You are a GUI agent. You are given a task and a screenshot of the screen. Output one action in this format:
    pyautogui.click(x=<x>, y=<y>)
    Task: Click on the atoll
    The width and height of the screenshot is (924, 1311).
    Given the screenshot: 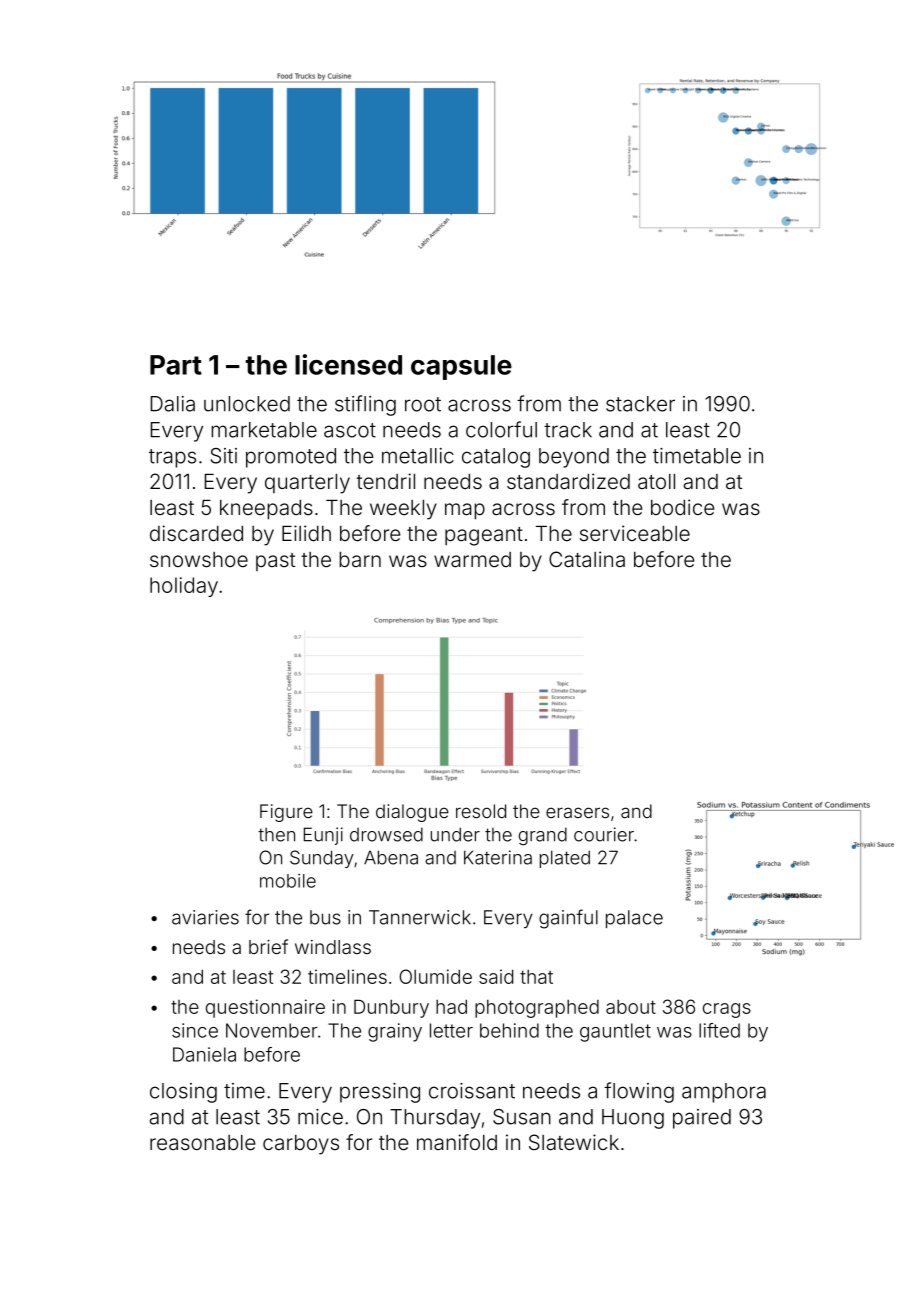 What is the action you would take?
    pyautogui.click(x=656, y=481)
